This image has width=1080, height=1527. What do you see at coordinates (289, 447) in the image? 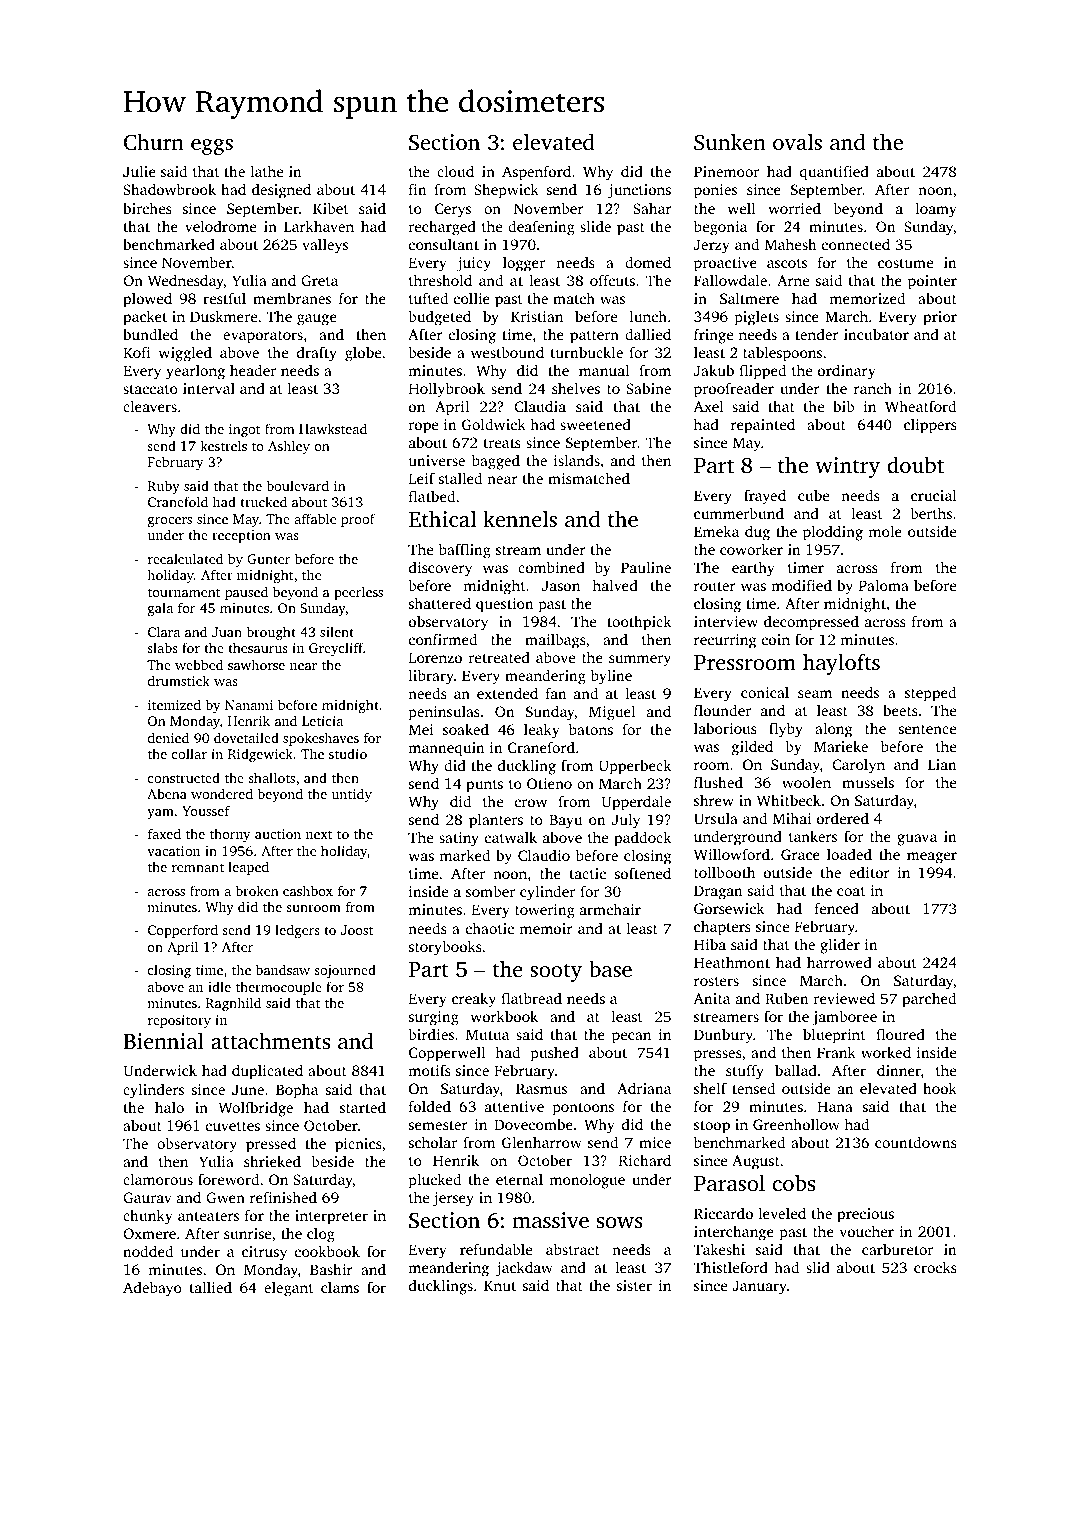
I see `Ashley` at bounding box center [289, 447].
